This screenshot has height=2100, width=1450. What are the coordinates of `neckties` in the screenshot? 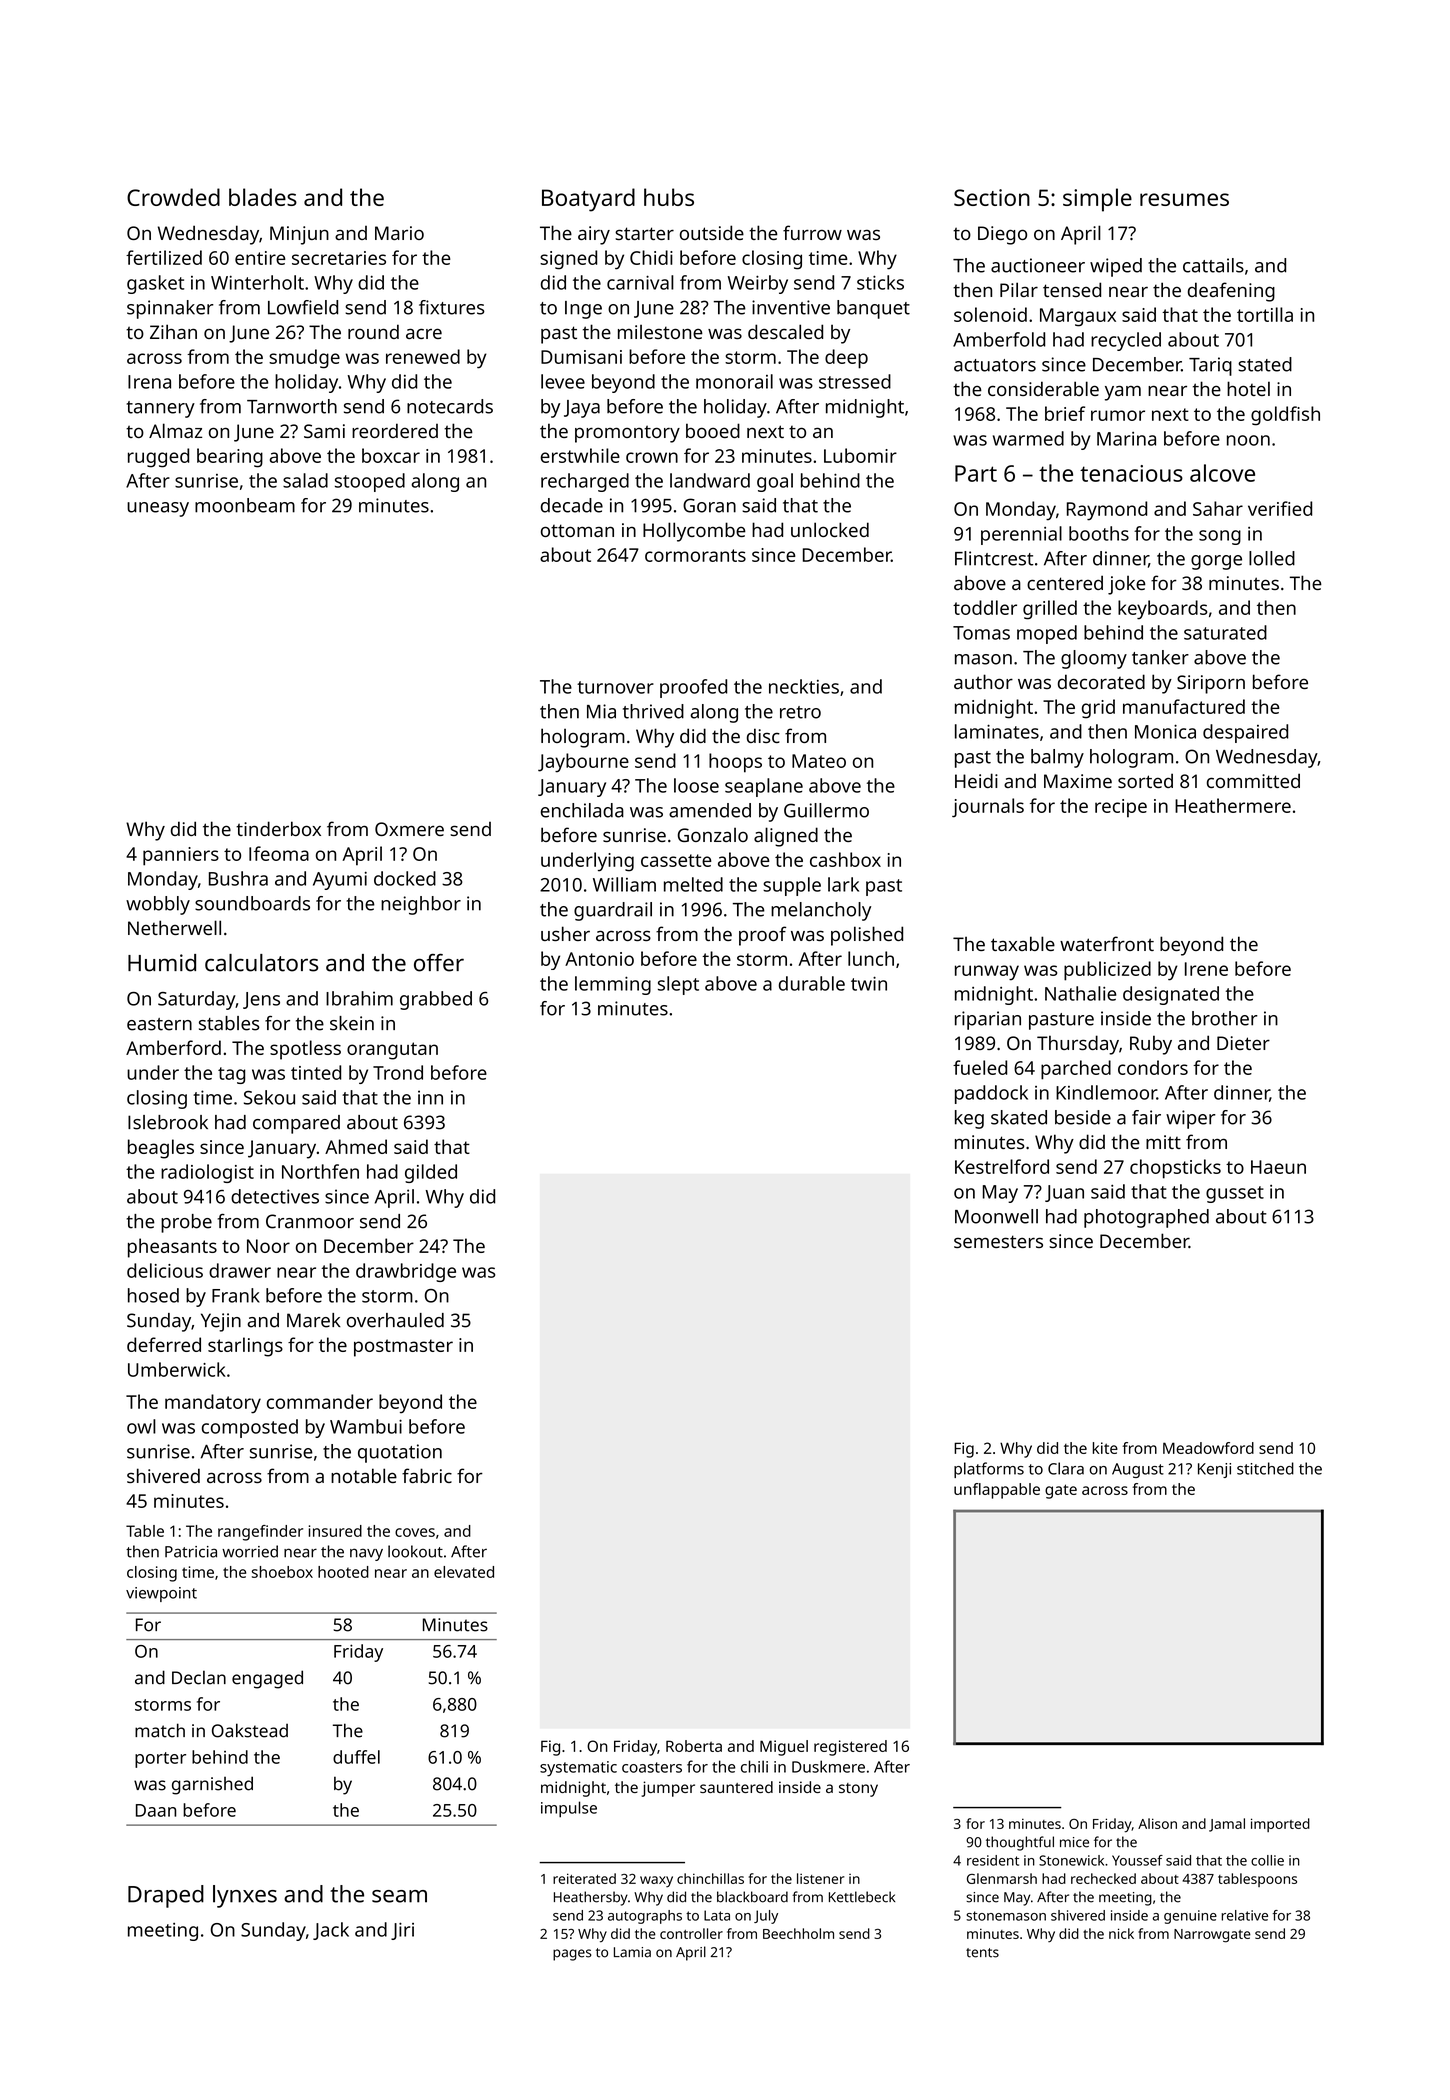 It's located at (804, 686).
